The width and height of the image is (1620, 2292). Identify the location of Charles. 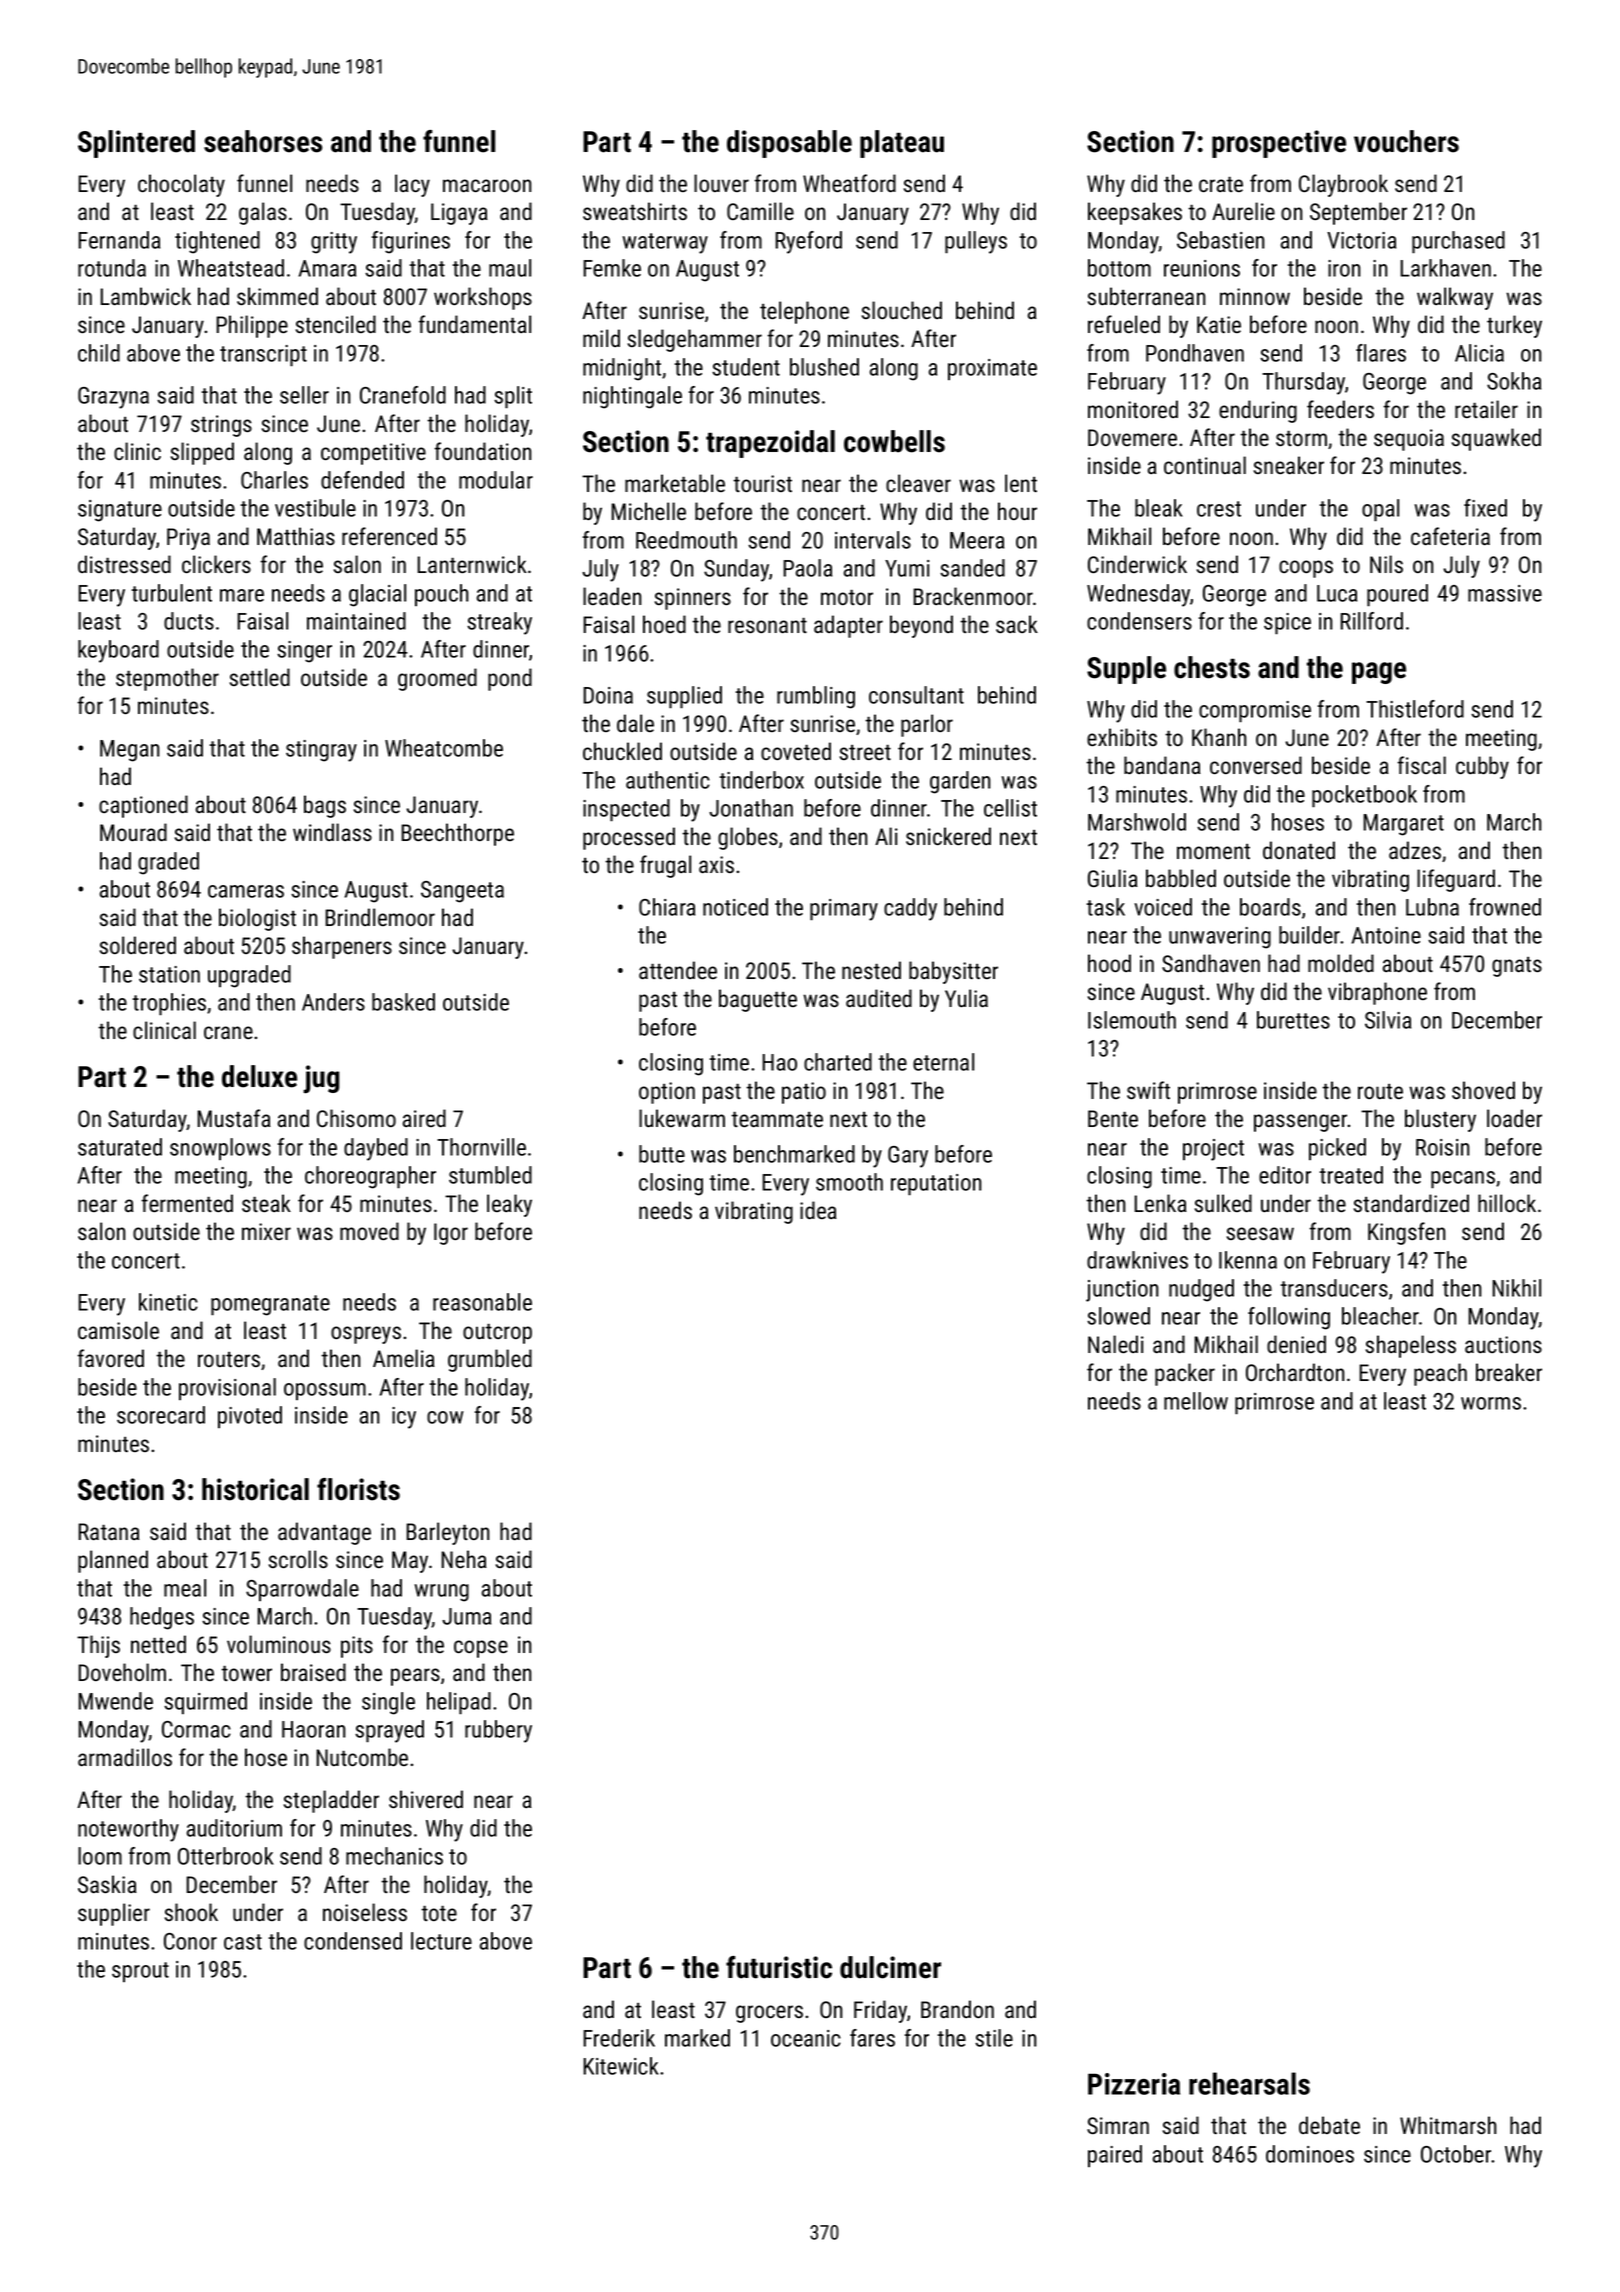
(274, 480).
